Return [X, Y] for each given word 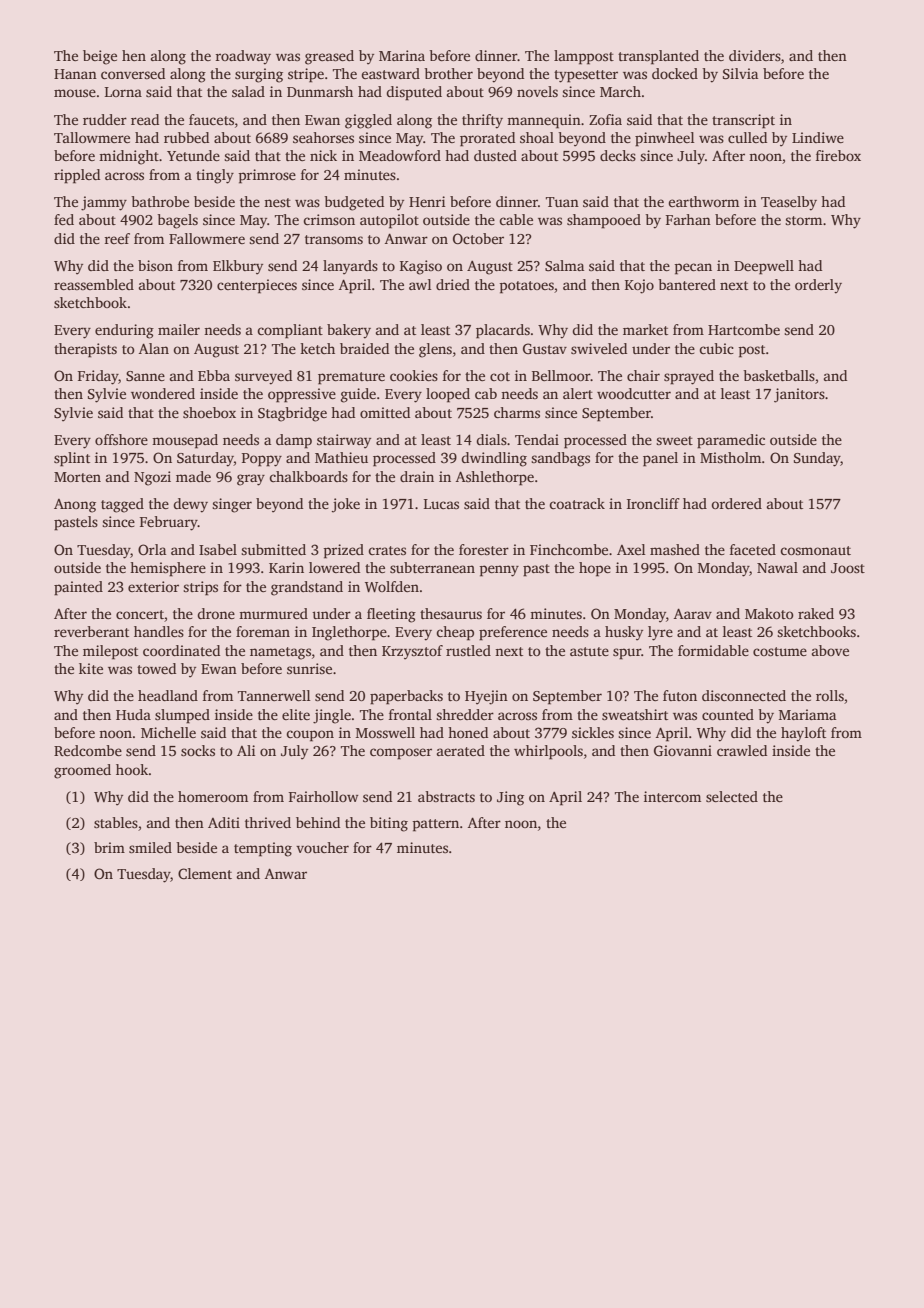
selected [732, 796]
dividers [755, 55]
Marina [402, 55]
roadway [243, 57]
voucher [322, 847]
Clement [205, 873]
